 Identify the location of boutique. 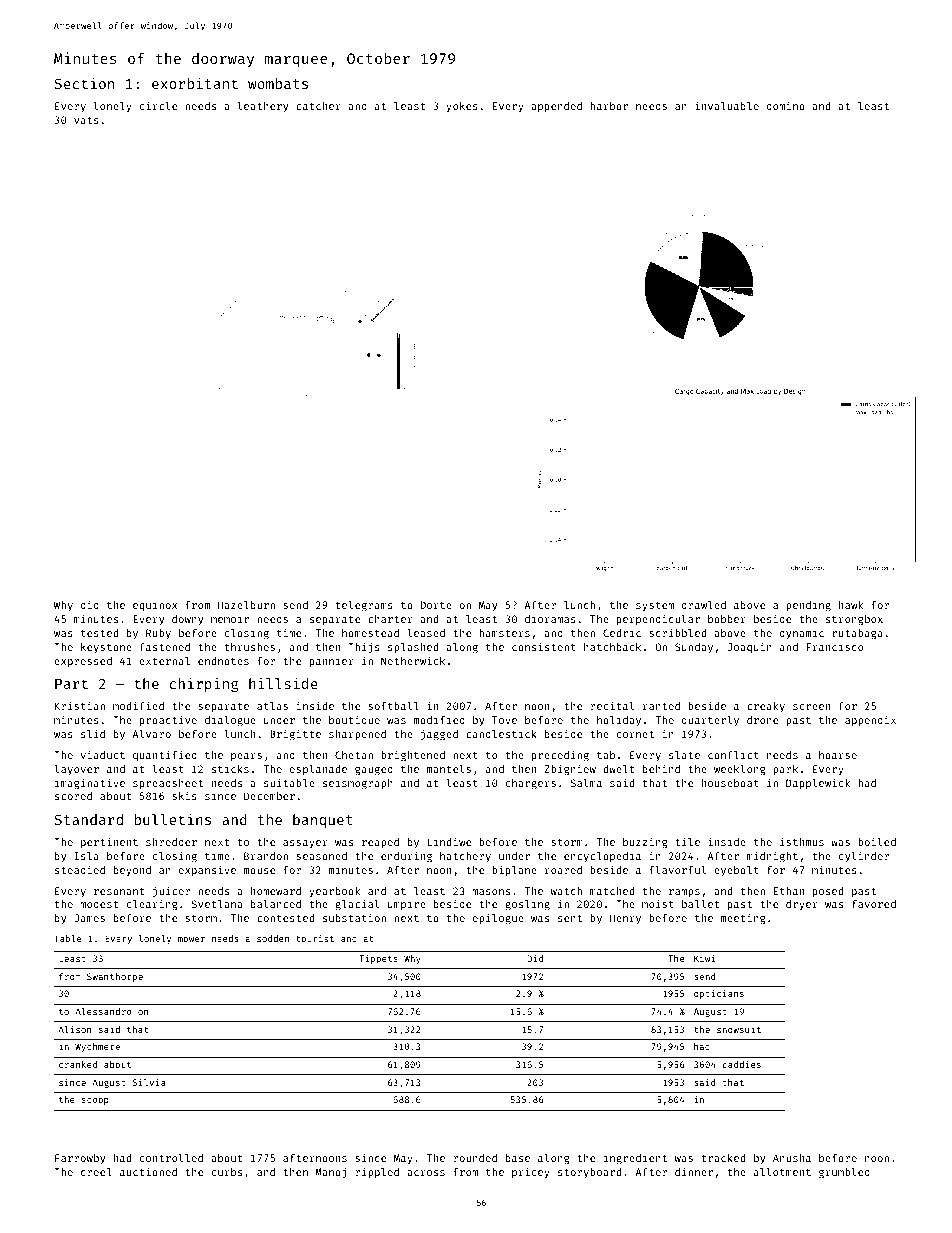
(354, 720).
